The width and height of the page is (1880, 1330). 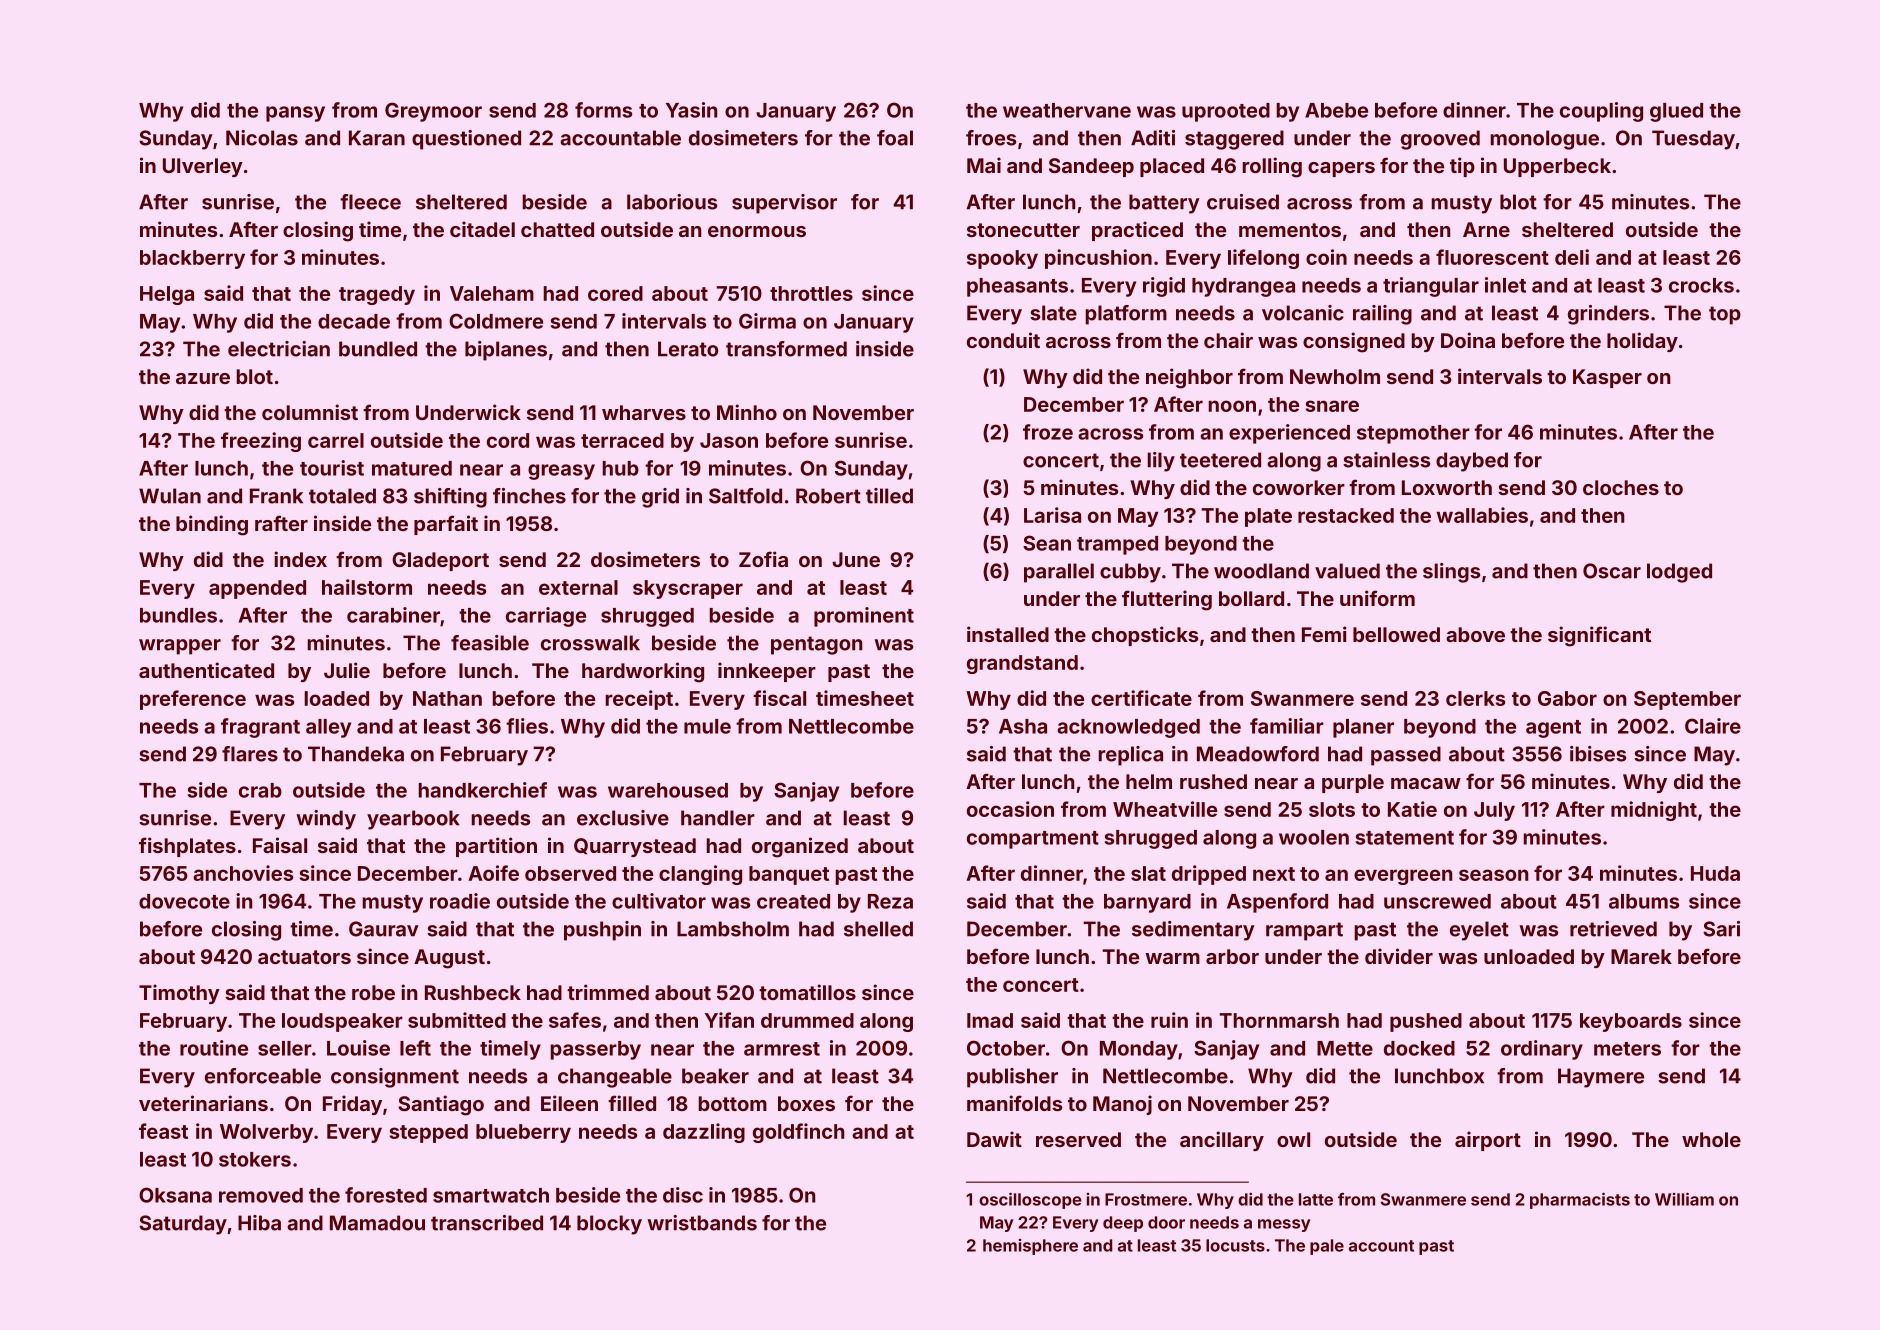 I want to click on triangular, so click(x=1431, y=287).
